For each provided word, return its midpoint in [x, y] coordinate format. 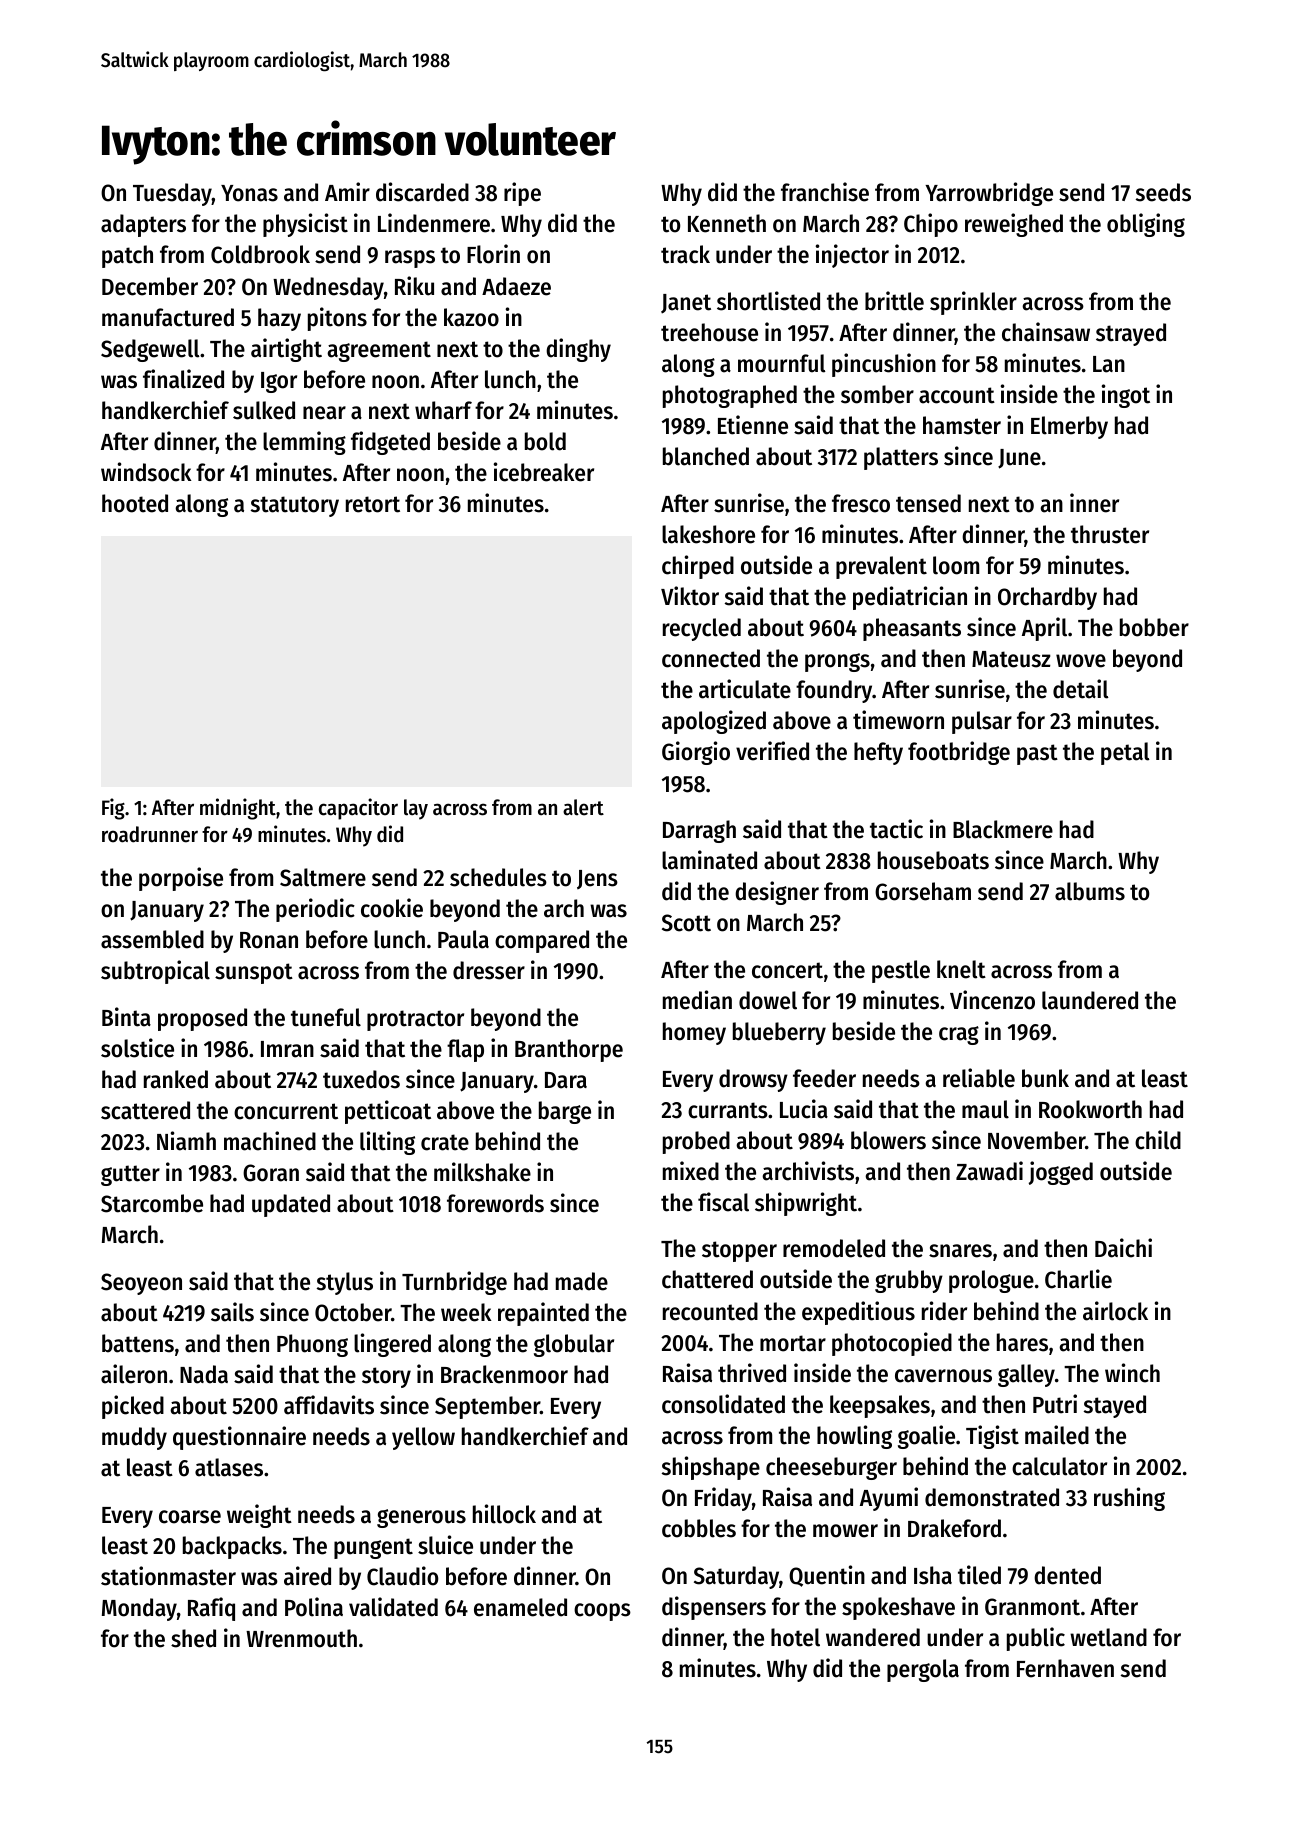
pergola [923, 1670]
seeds [1163, 192]
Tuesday [172, 194]
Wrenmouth [301, 1638]
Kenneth [727, 223]
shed [193, 1638]
